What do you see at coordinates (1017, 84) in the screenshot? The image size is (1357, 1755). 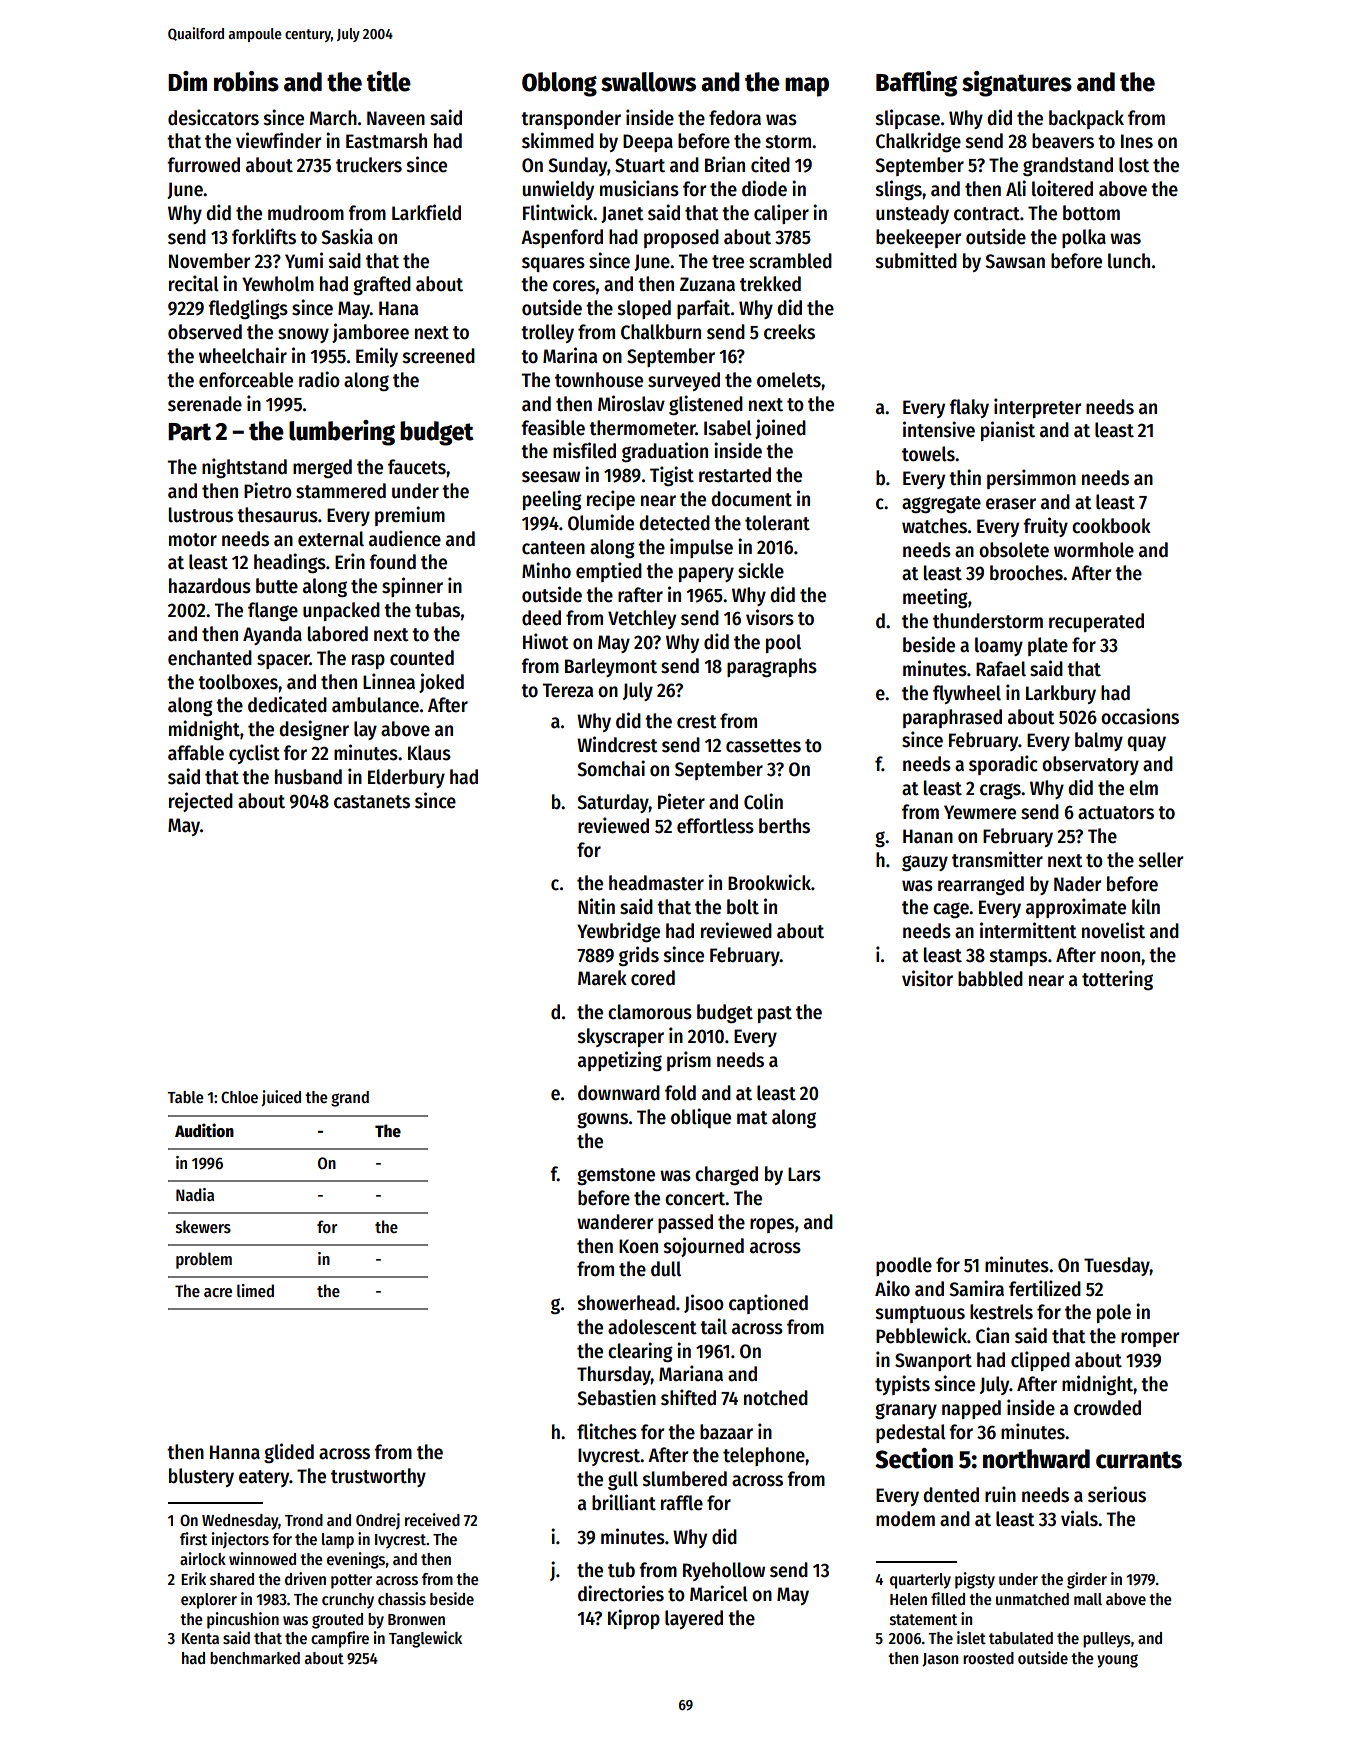 I see `signatures` at bounding box center [1017, 84].
